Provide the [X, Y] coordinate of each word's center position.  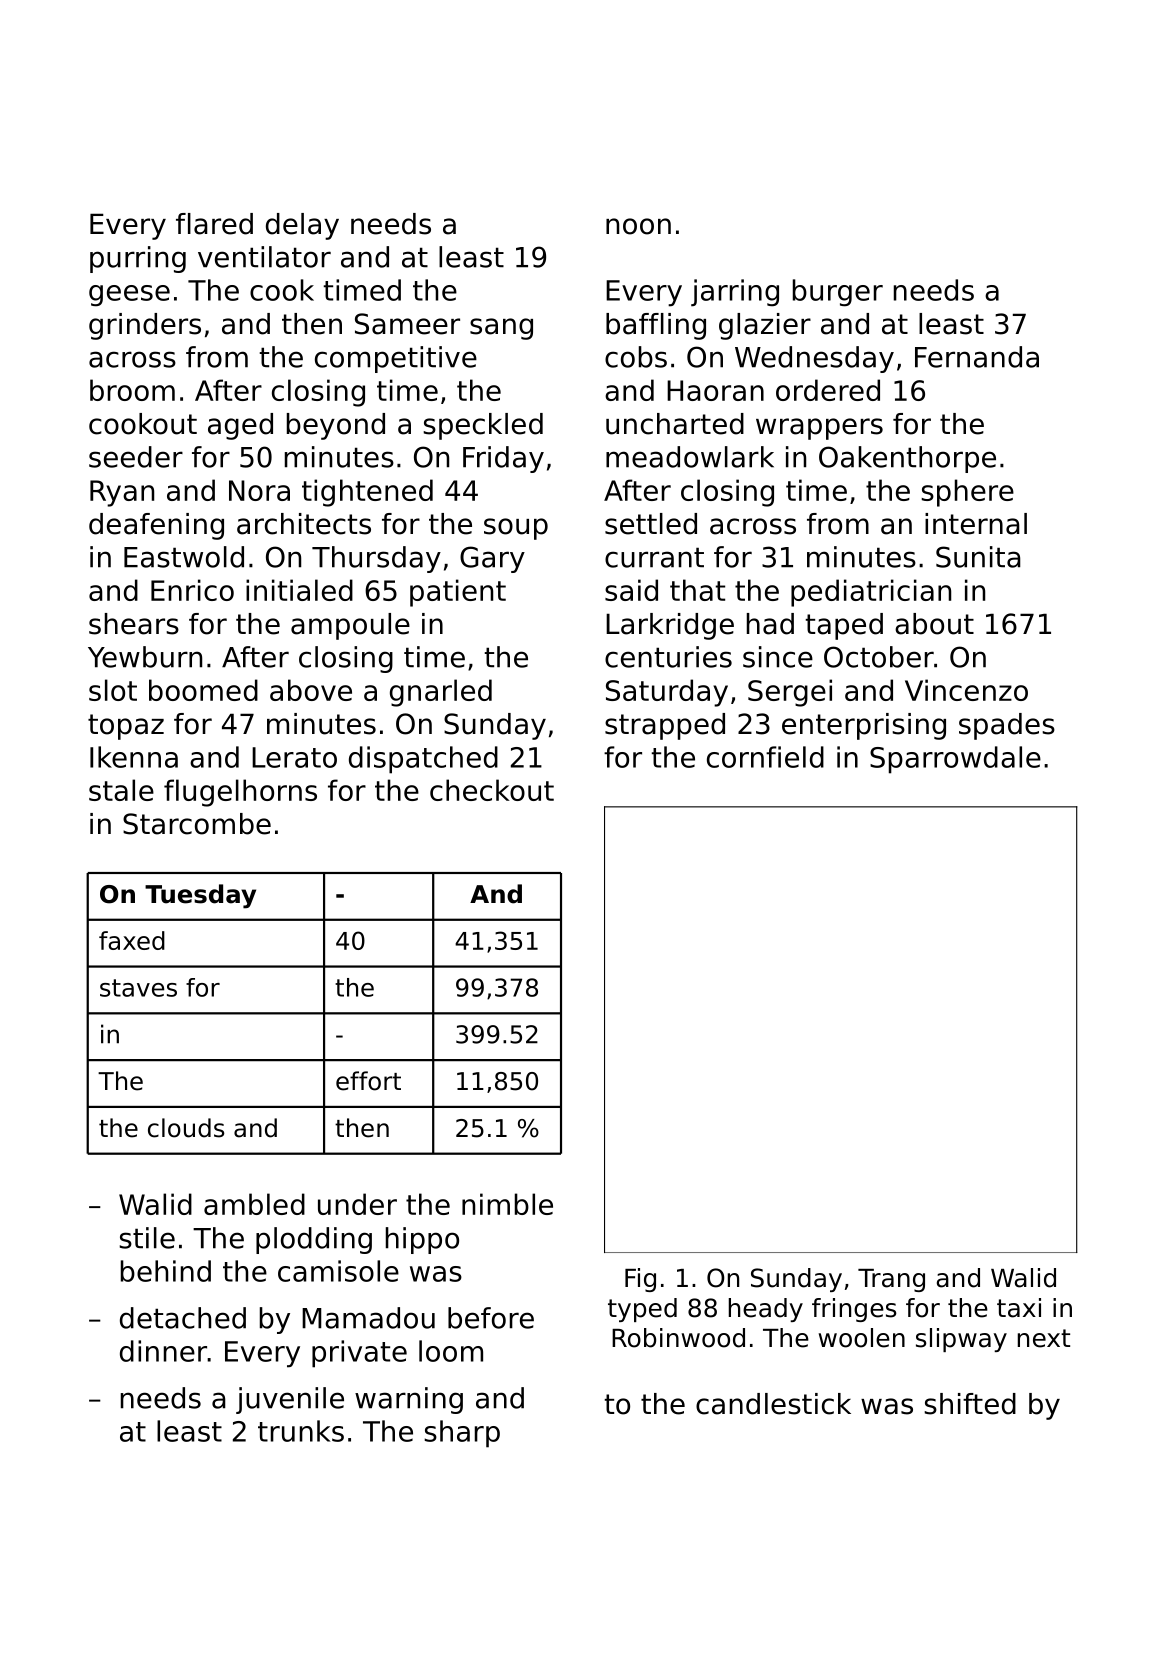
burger [838, 293]
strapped [665, 726]
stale [121, 790]
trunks [301, 1431]
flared [214, 224]
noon [638, 226]
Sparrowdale [955, 760]
